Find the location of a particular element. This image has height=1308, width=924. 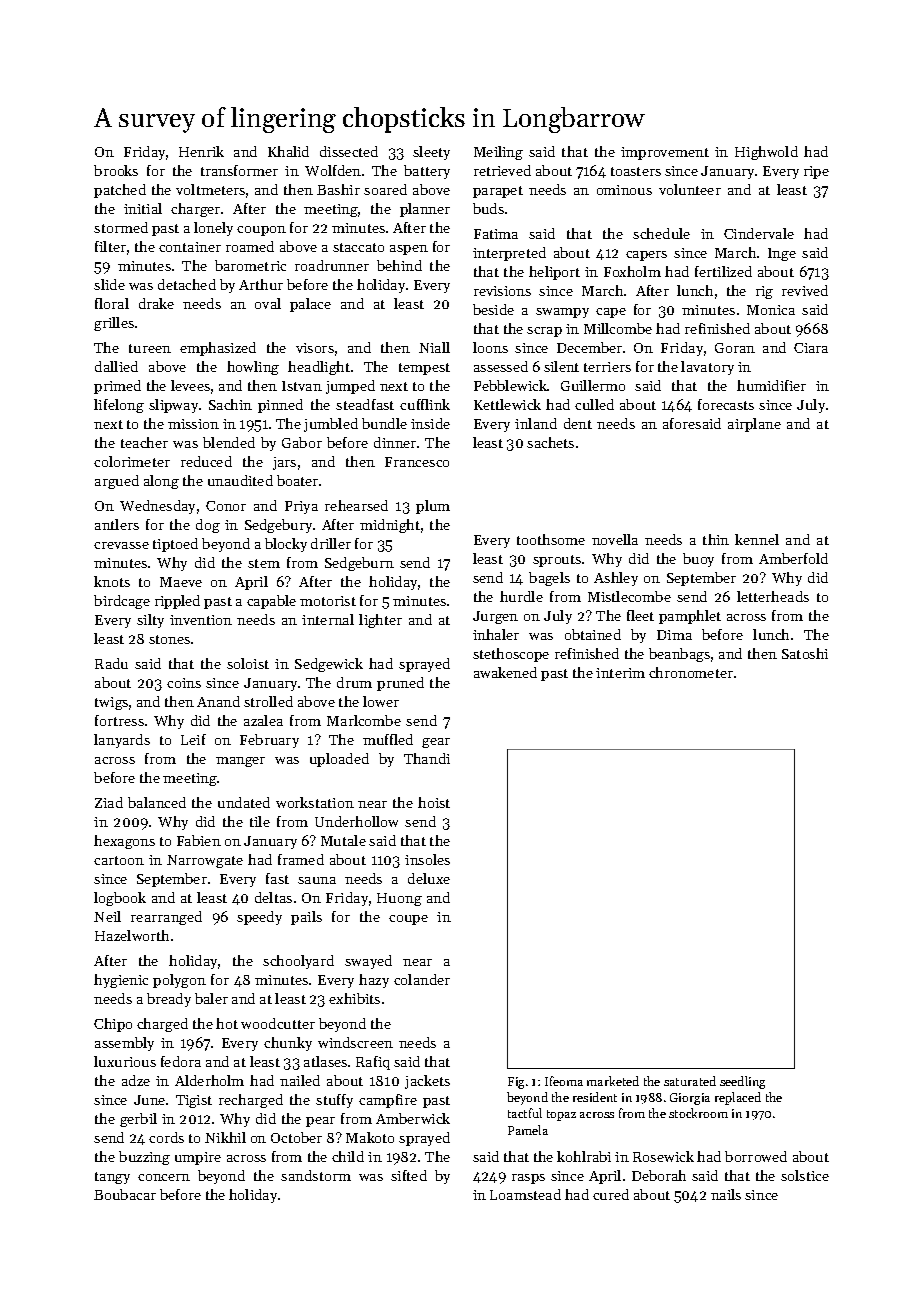

crevasse is located at coordinates (121, 545).
